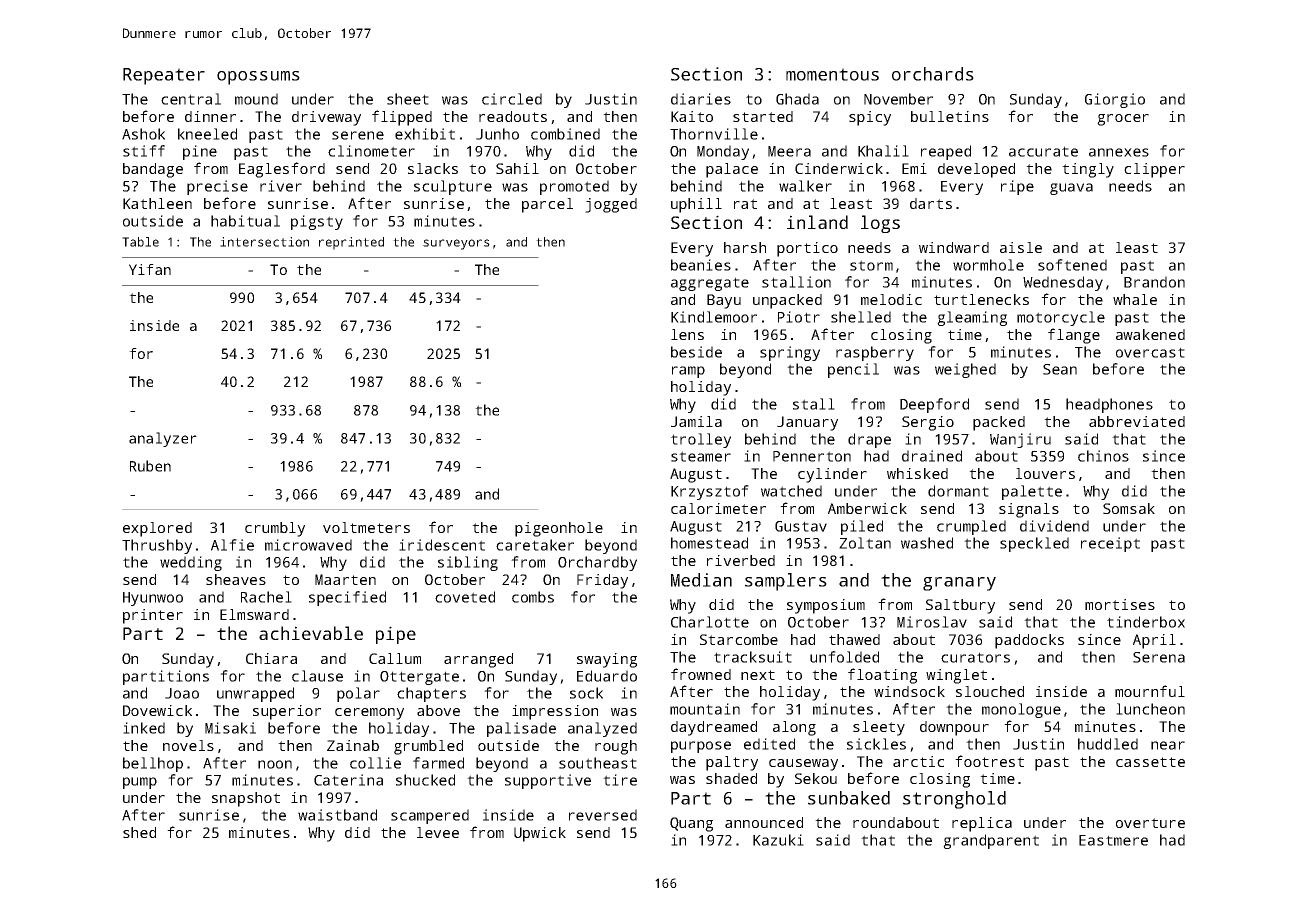 The image size is (1308, 924). What do you see at coordinates (723, 152) in the screenshot?
I see `Monday` at bounding box center [723, 152].
